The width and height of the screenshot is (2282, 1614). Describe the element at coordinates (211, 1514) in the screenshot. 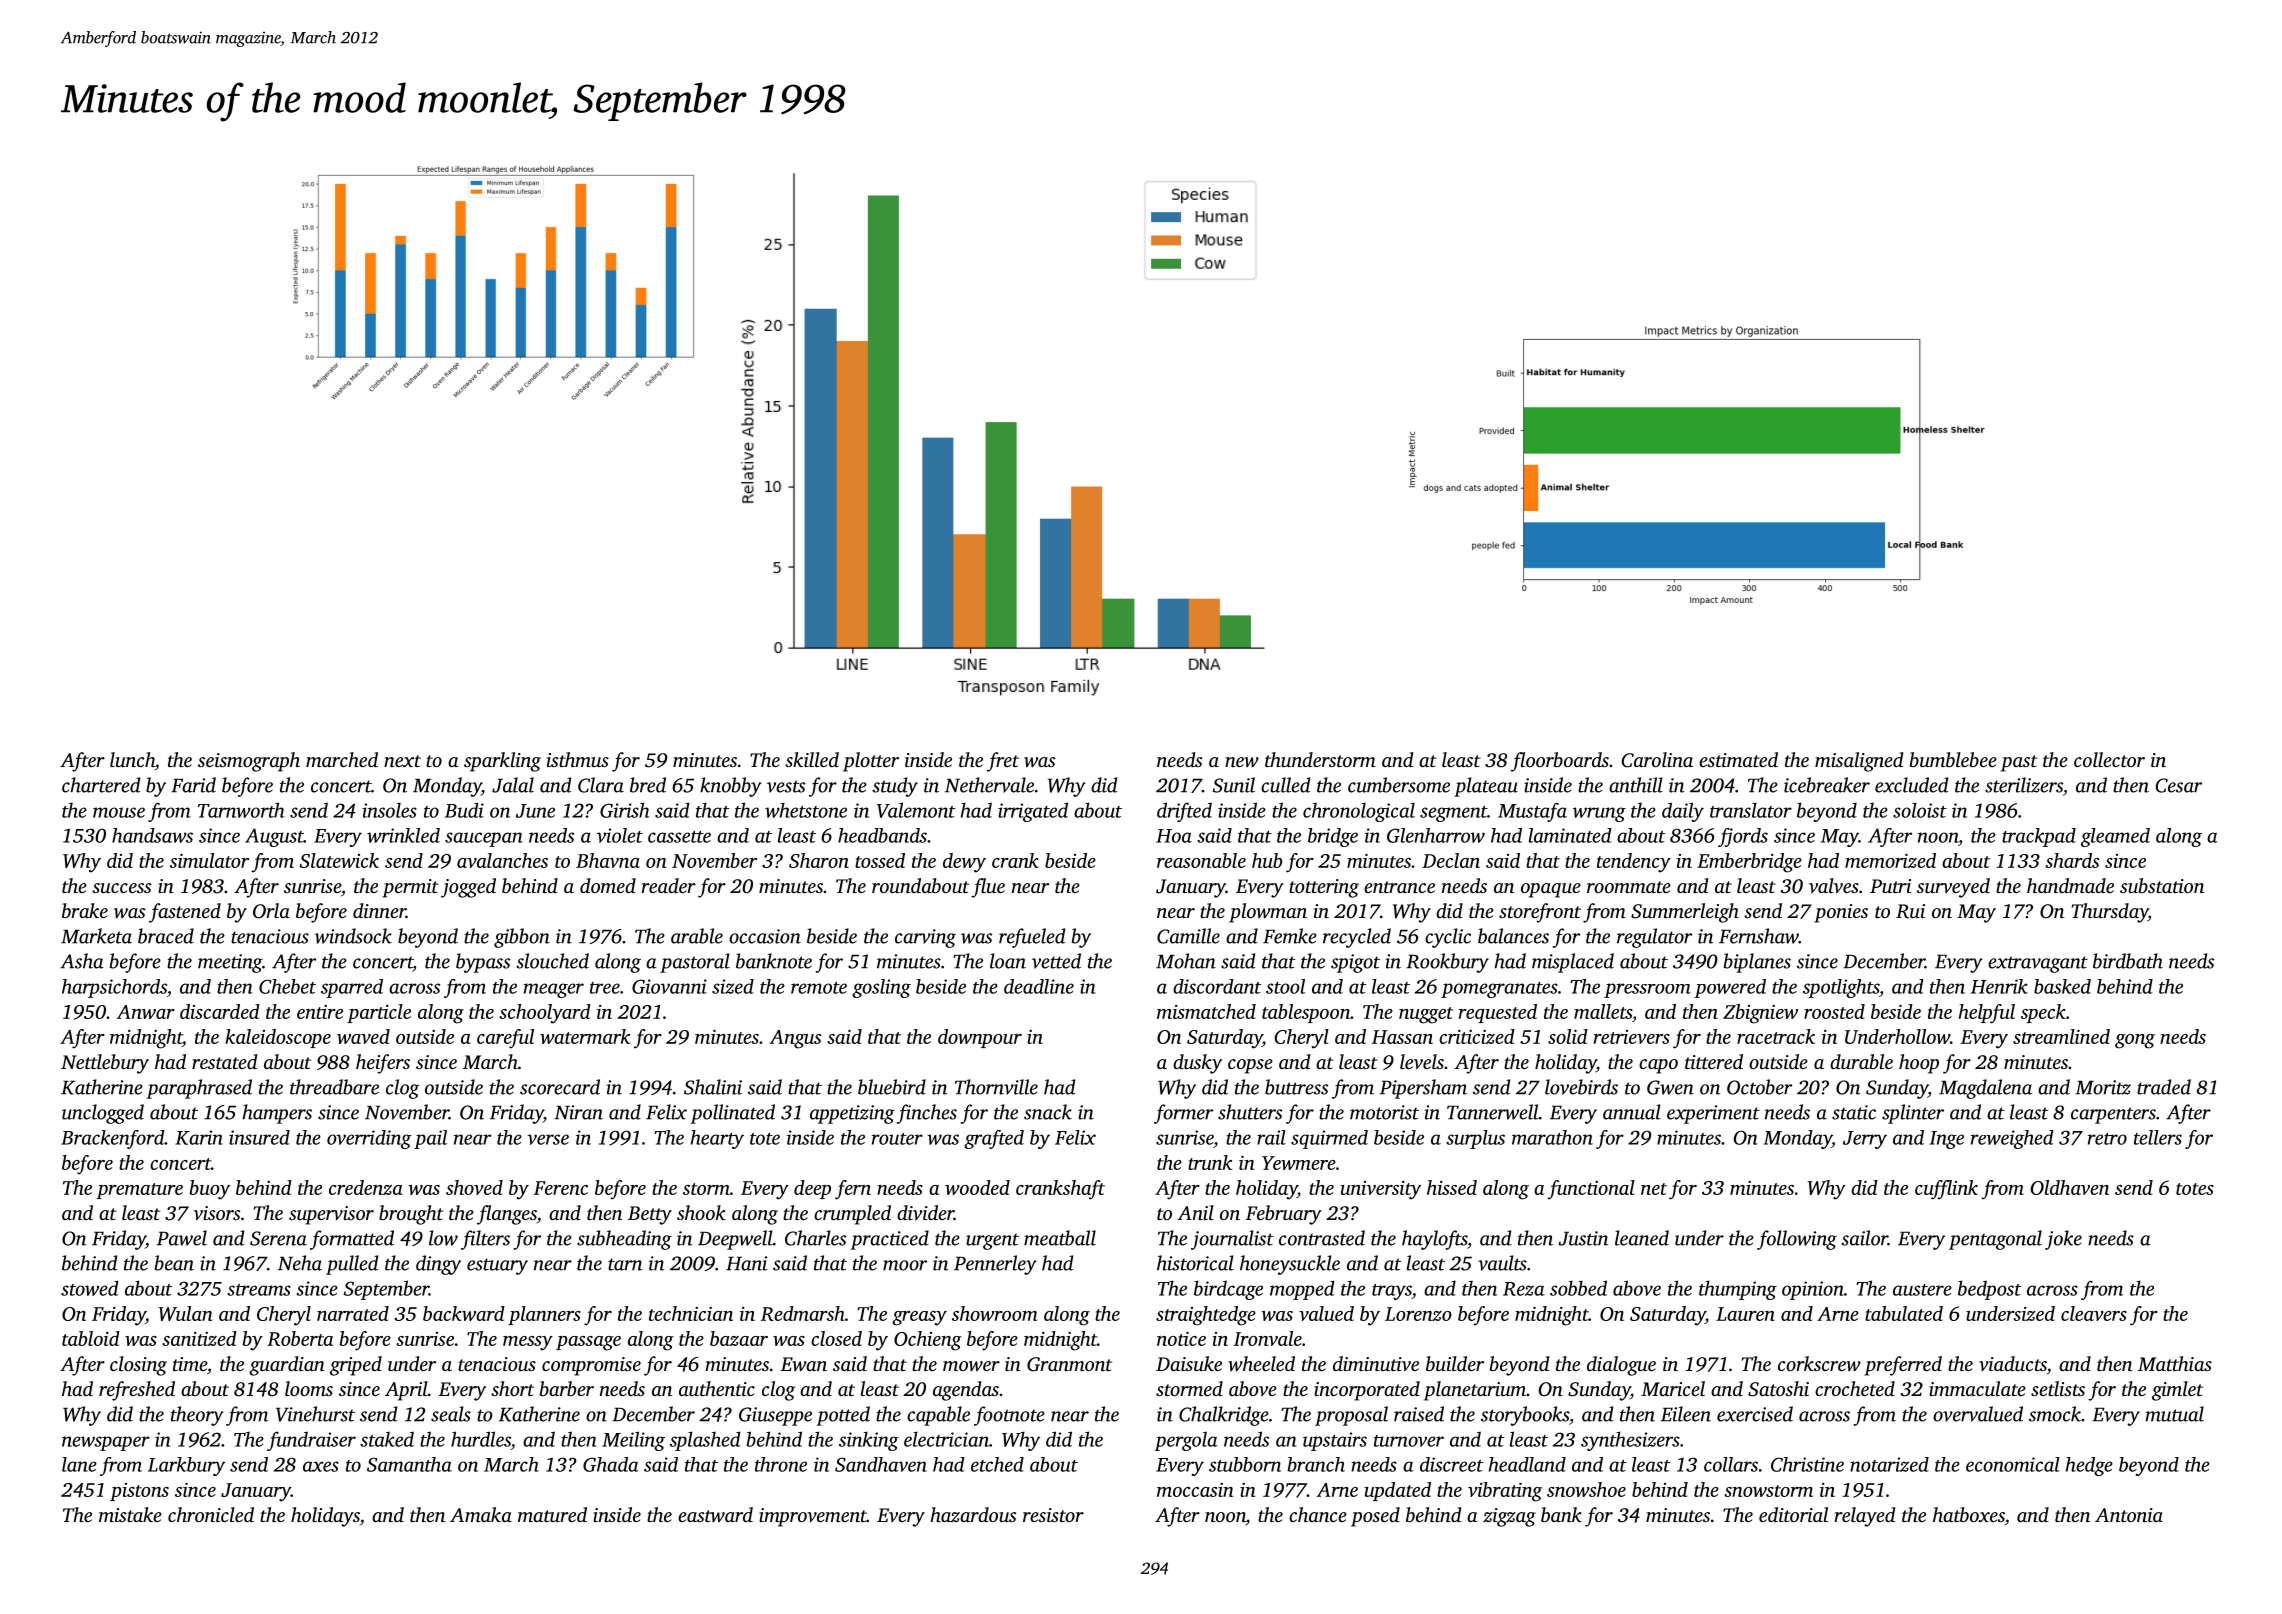

I see `chronicled` at that location.
